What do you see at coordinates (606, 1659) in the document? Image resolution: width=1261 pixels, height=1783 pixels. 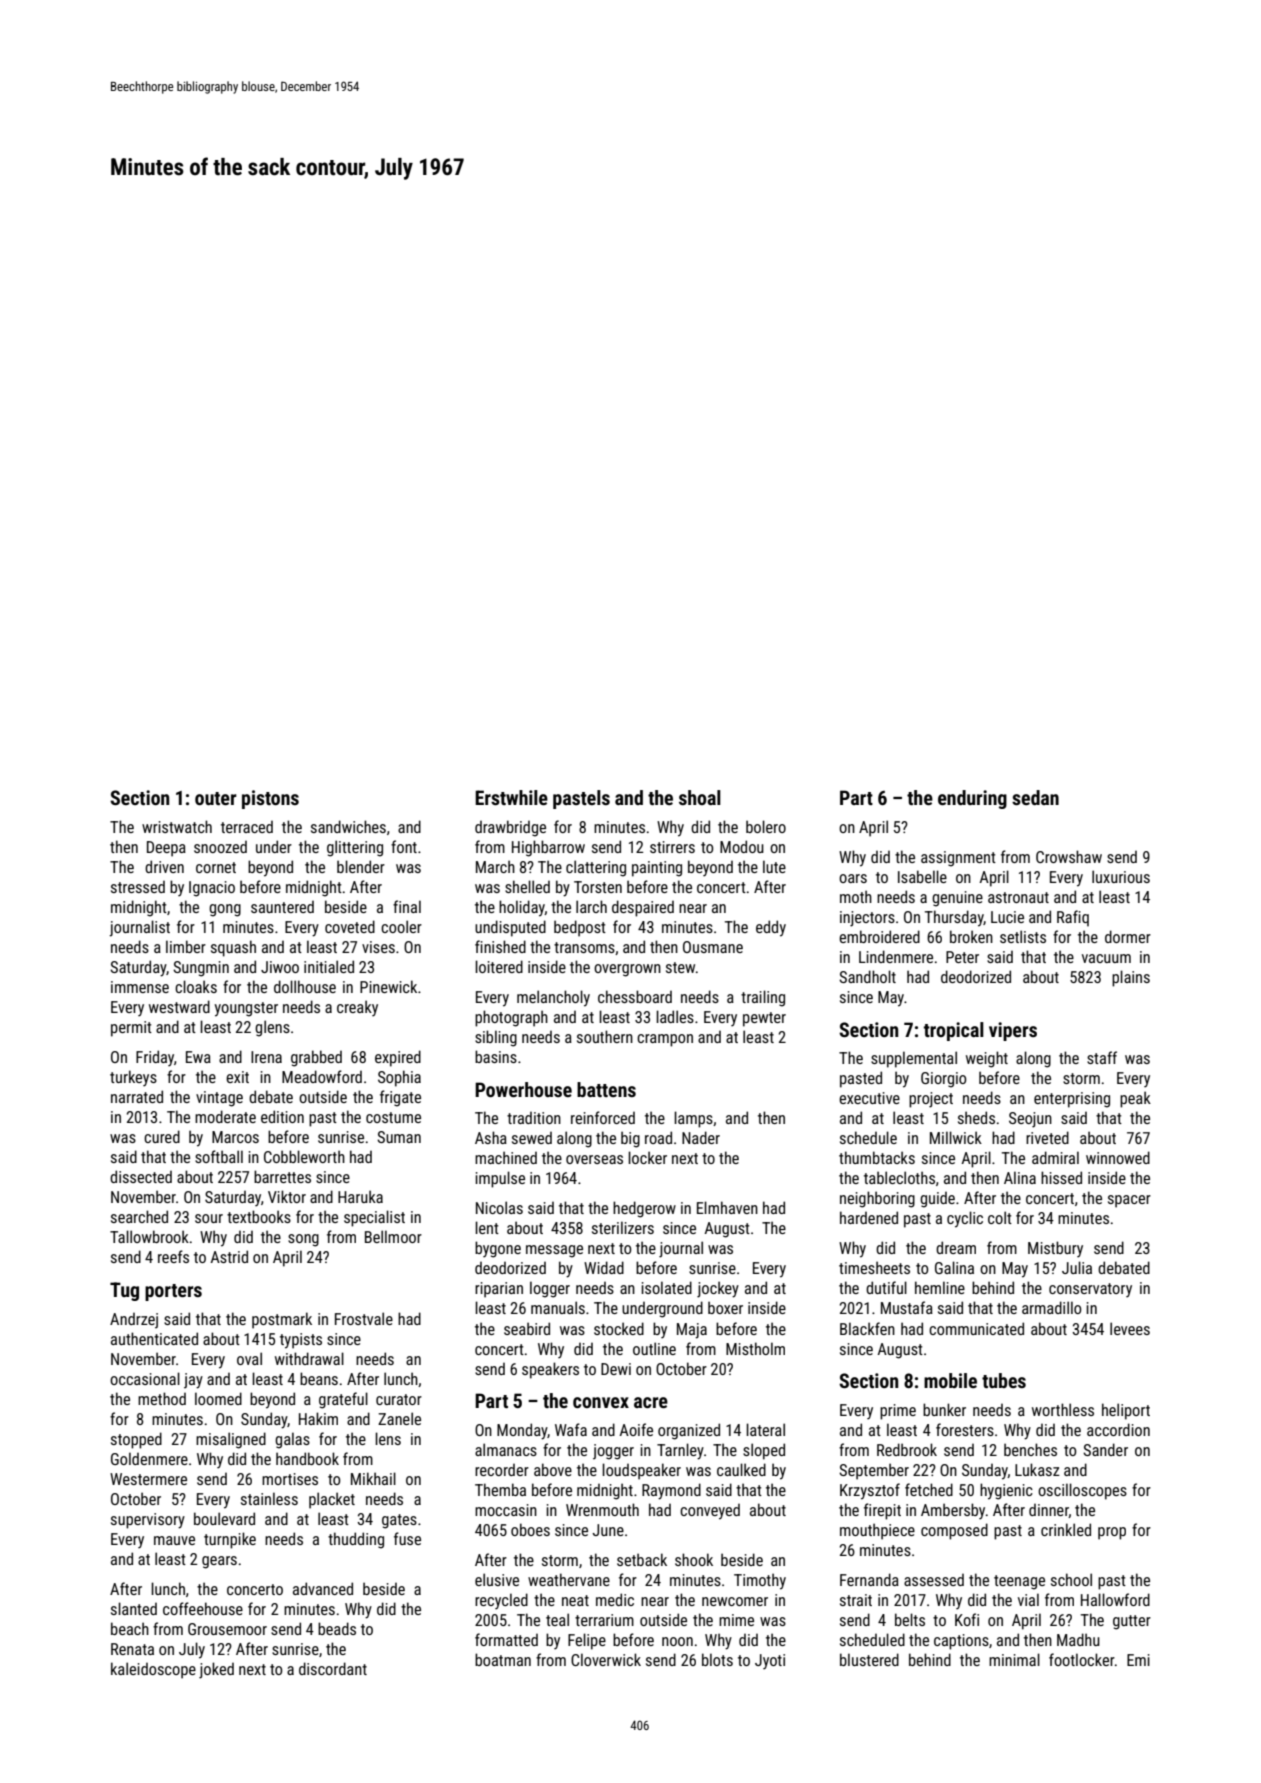 I see `Cloverwick` at bounding box center [606, 1659].
